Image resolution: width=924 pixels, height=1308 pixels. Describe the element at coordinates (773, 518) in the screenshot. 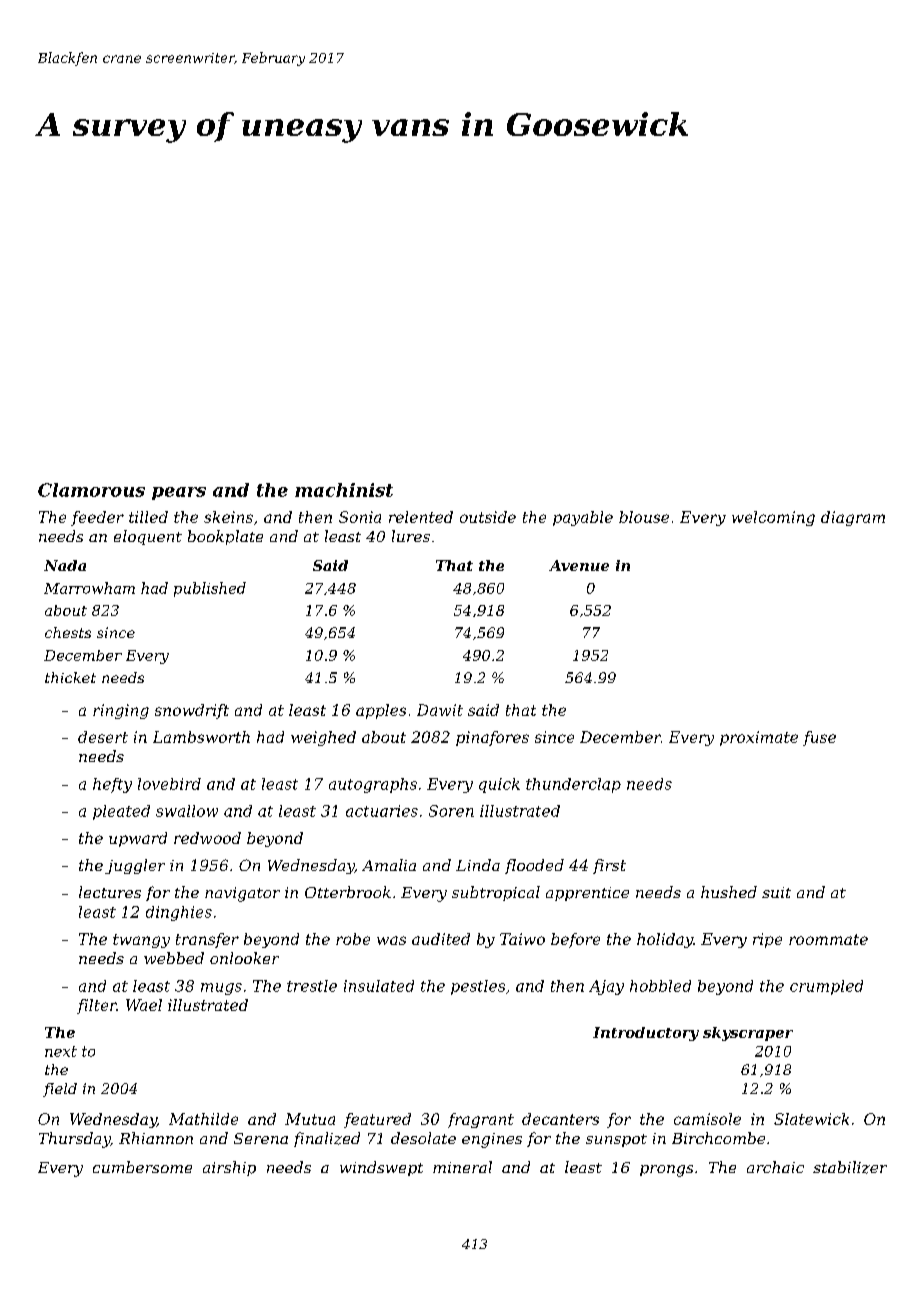

I see `welcoming` at that location.
